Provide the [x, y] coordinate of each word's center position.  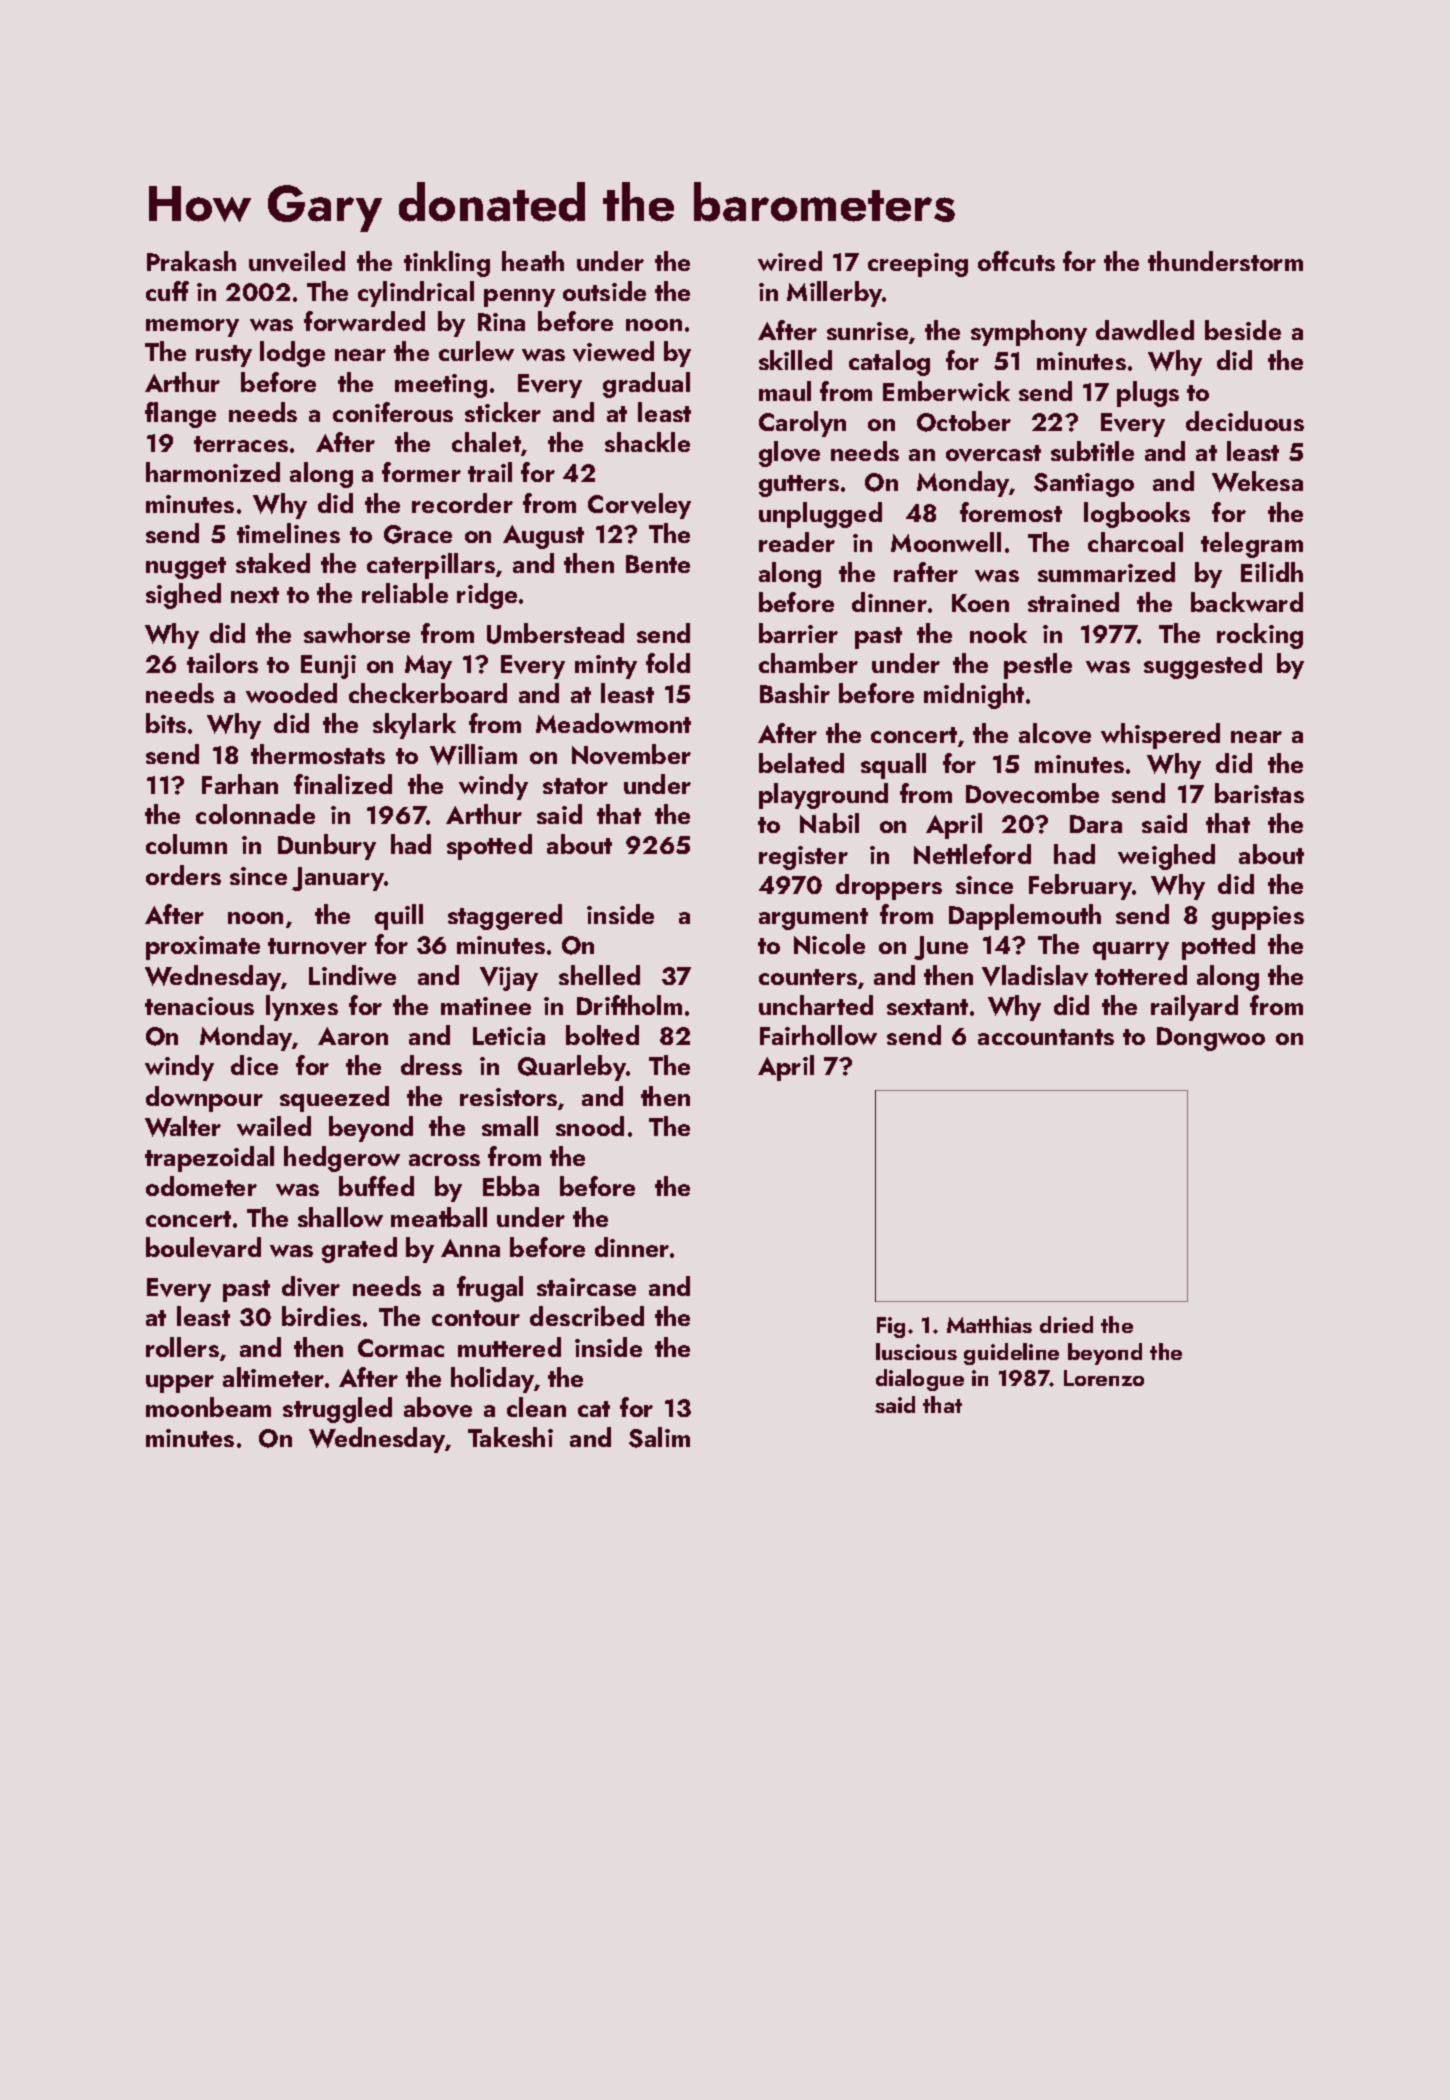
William [473, 754]
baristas [1259, 793]
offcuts [1016, 261]
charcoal [1135, 542]
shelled [599, 975]
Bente [658, 564]
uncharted [816, 1005]
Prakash [191, 261]
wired [790, 261]
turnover [317, 946]
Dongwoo [1211, 1039]
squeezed [334, 1099]
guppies [1258, 918]
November [631, 754]
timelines [288, 533]
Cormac [401, 1348]
